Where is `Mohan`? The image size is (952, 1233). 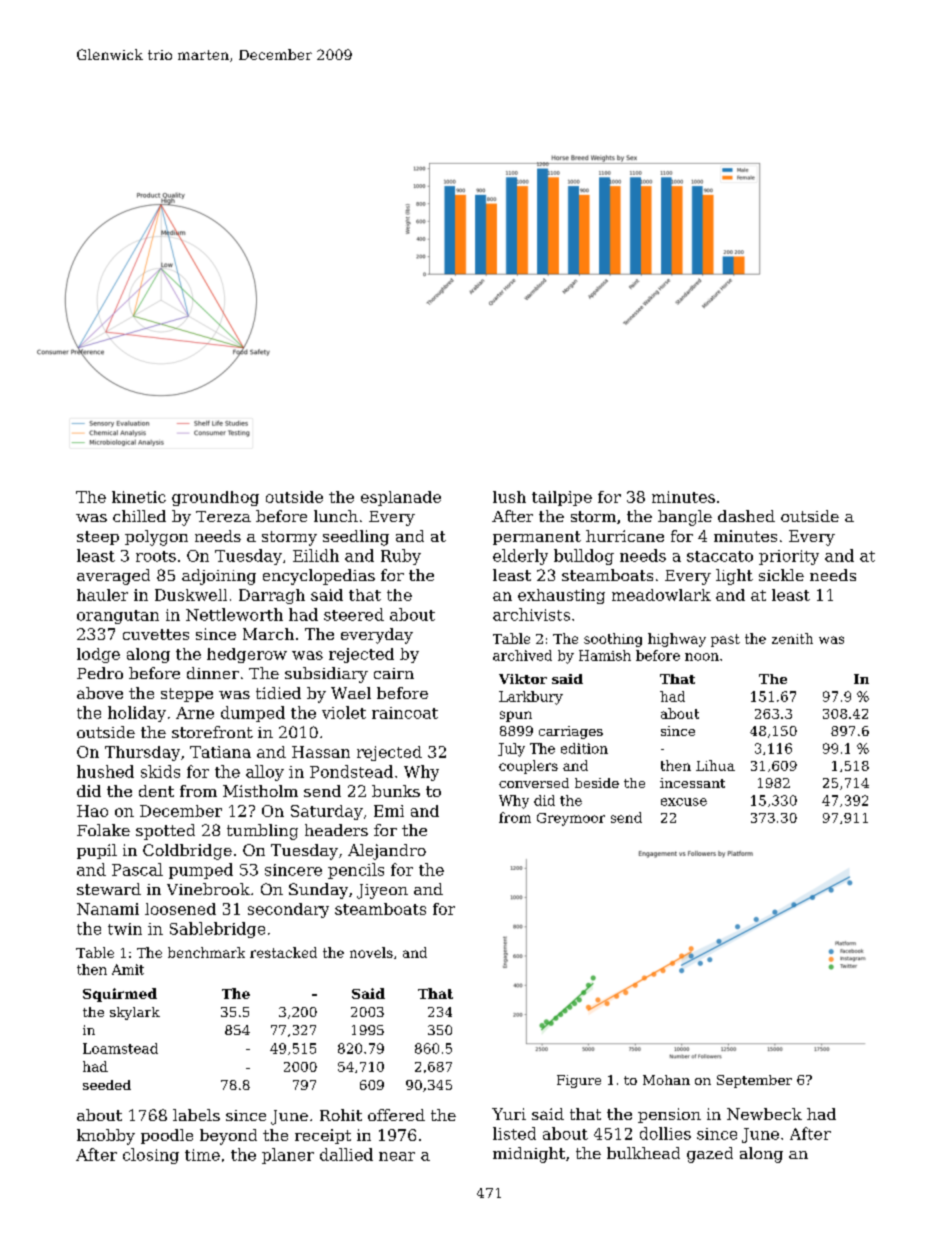
Mohan is located at coordinates (666, 1080).
